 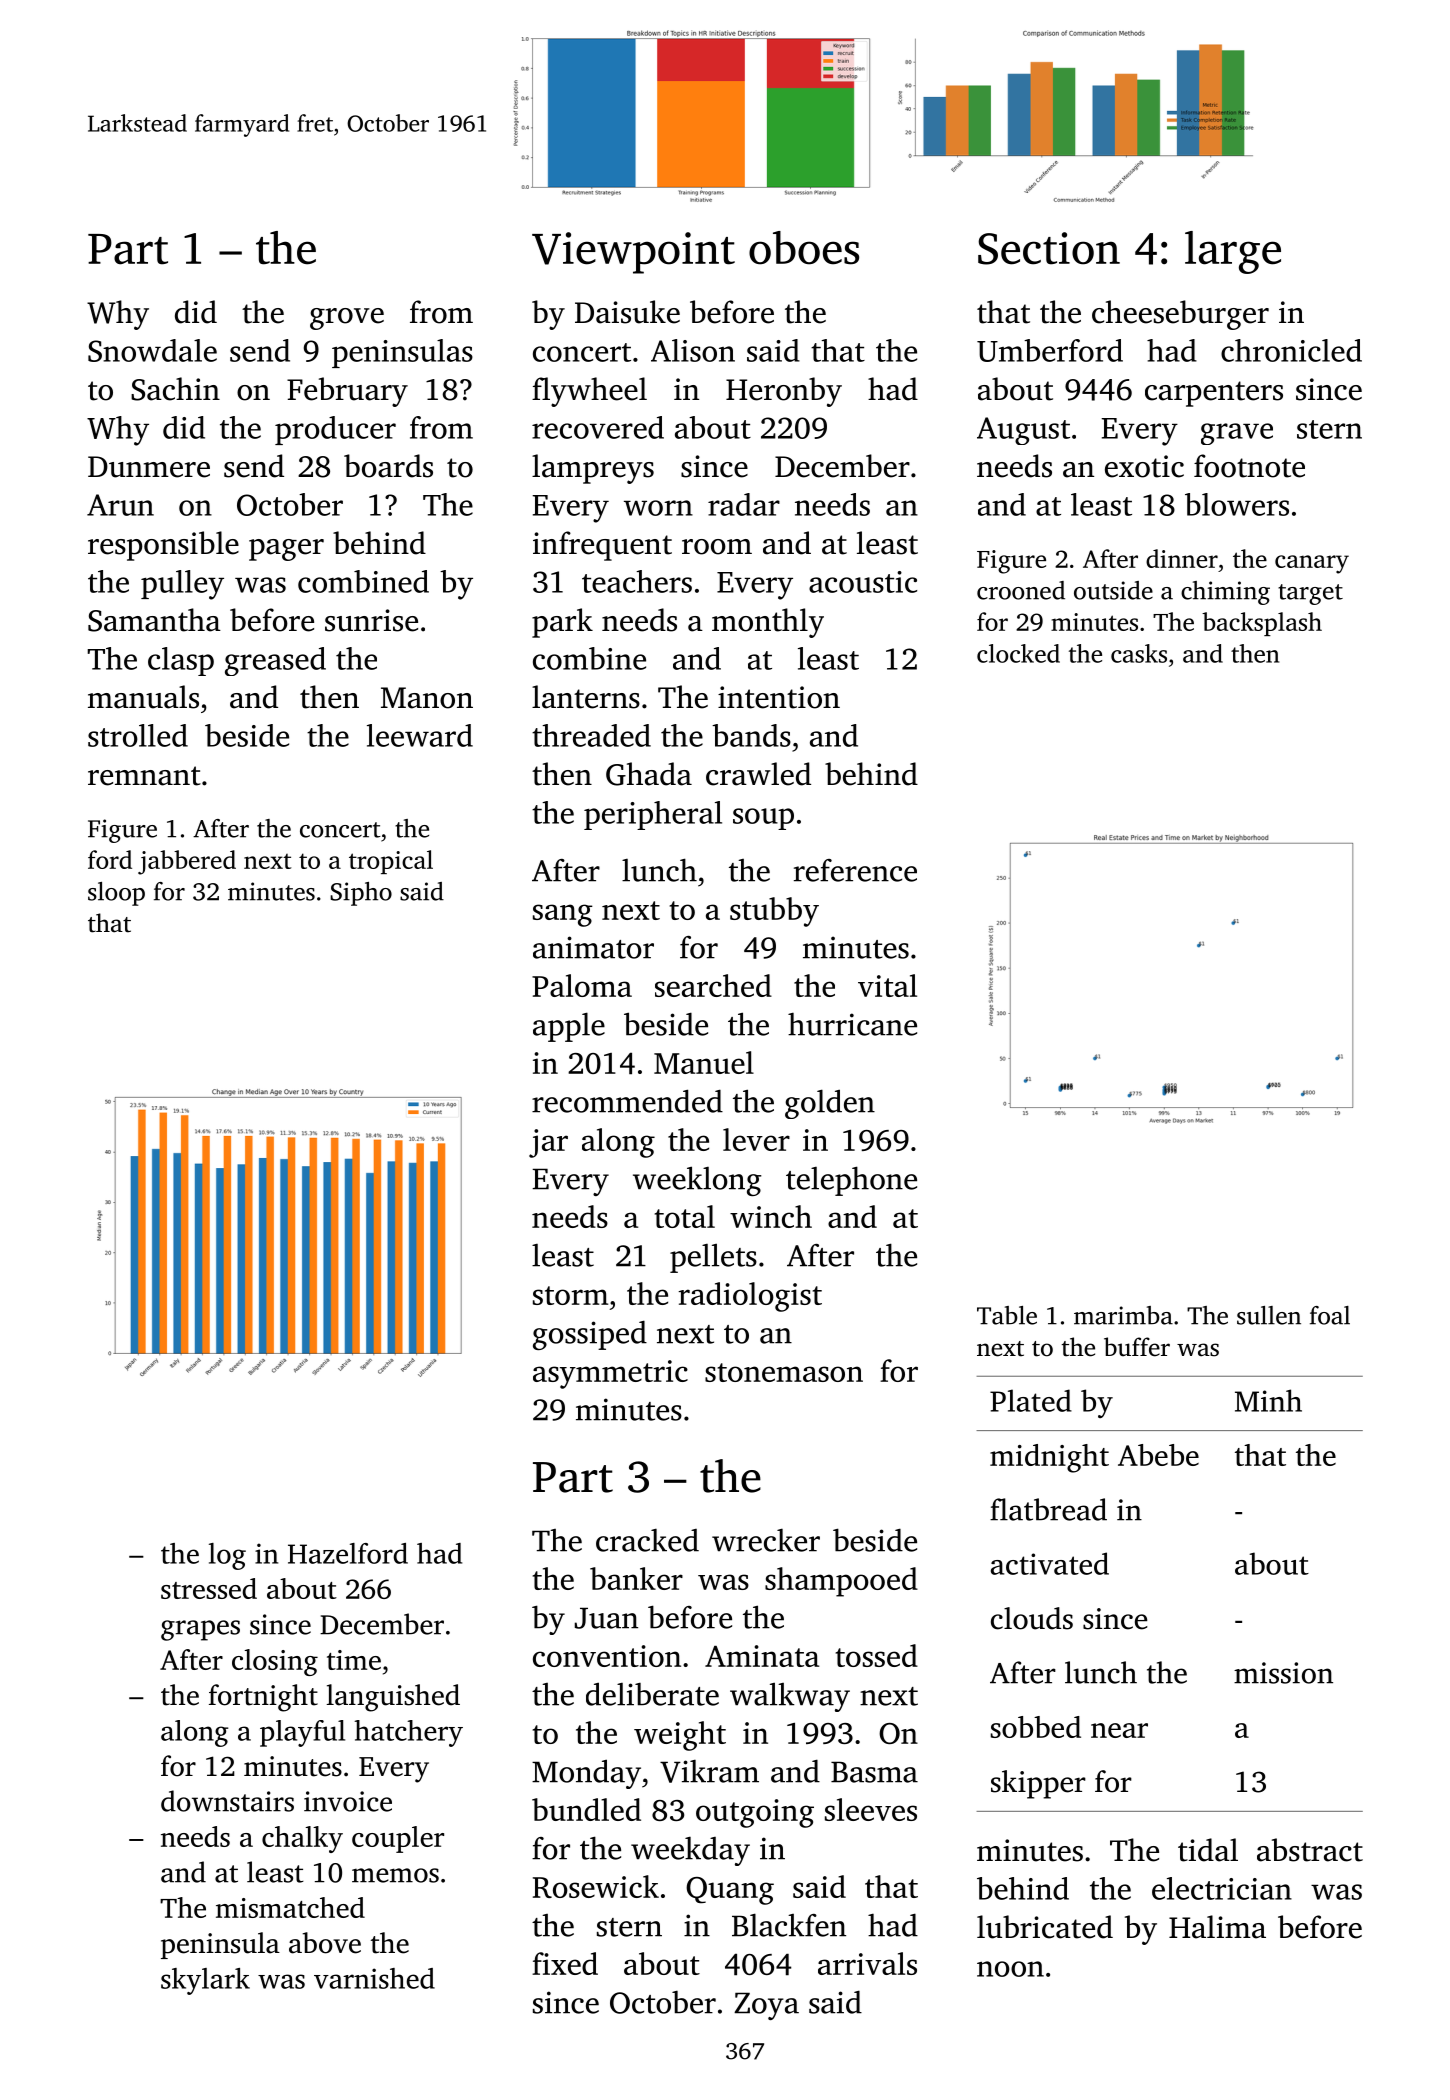 I want to click on oboes, so click(x=804, y=248).
